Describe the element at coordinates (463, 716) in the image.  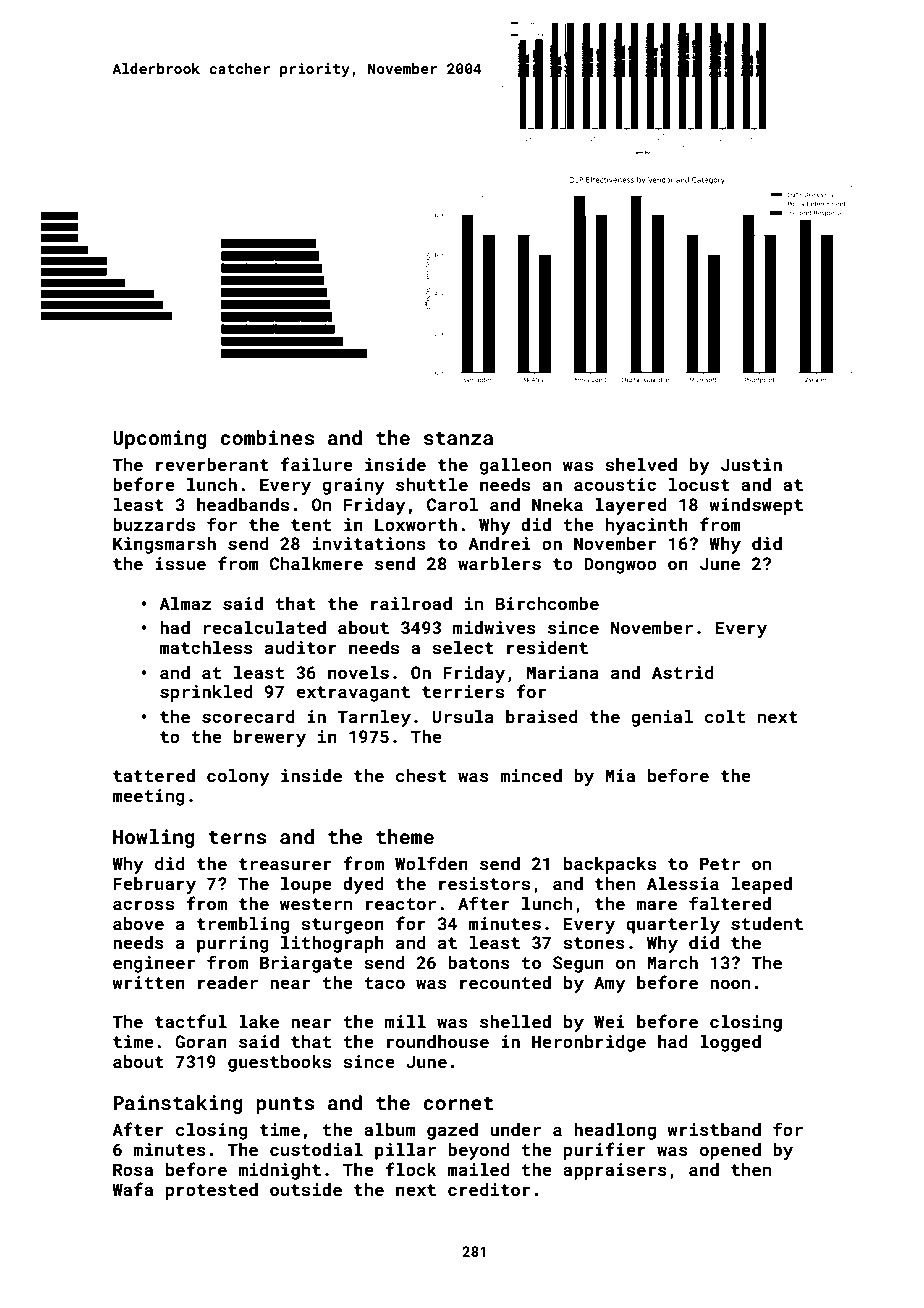
I see `Ursula` at that location.
